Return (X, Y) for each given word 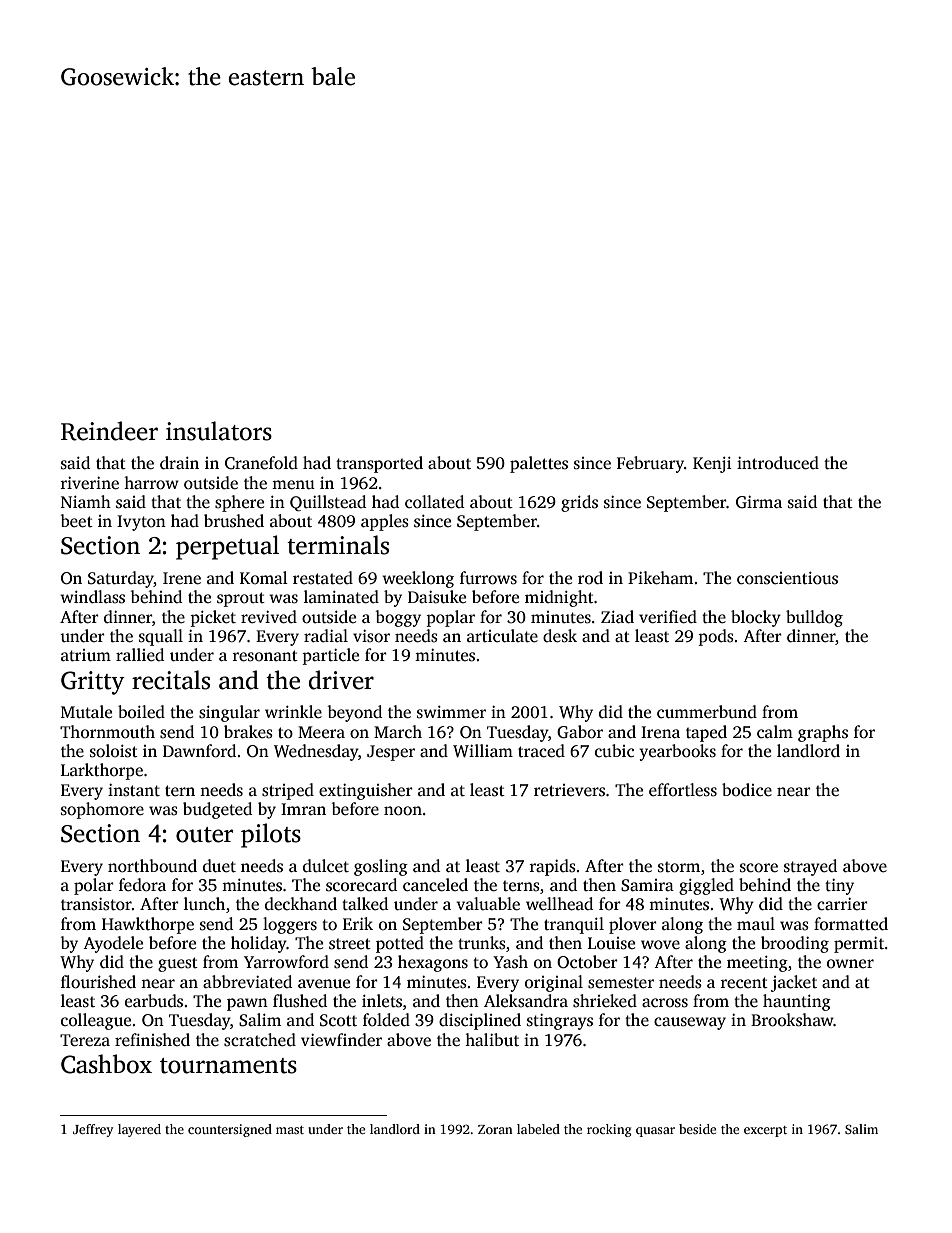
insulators (219, 431)
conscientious (787, 578)
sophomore (102, 810)
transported (379, 464)
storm (679, 867)
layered (139, 1130)
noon (403, 811)
